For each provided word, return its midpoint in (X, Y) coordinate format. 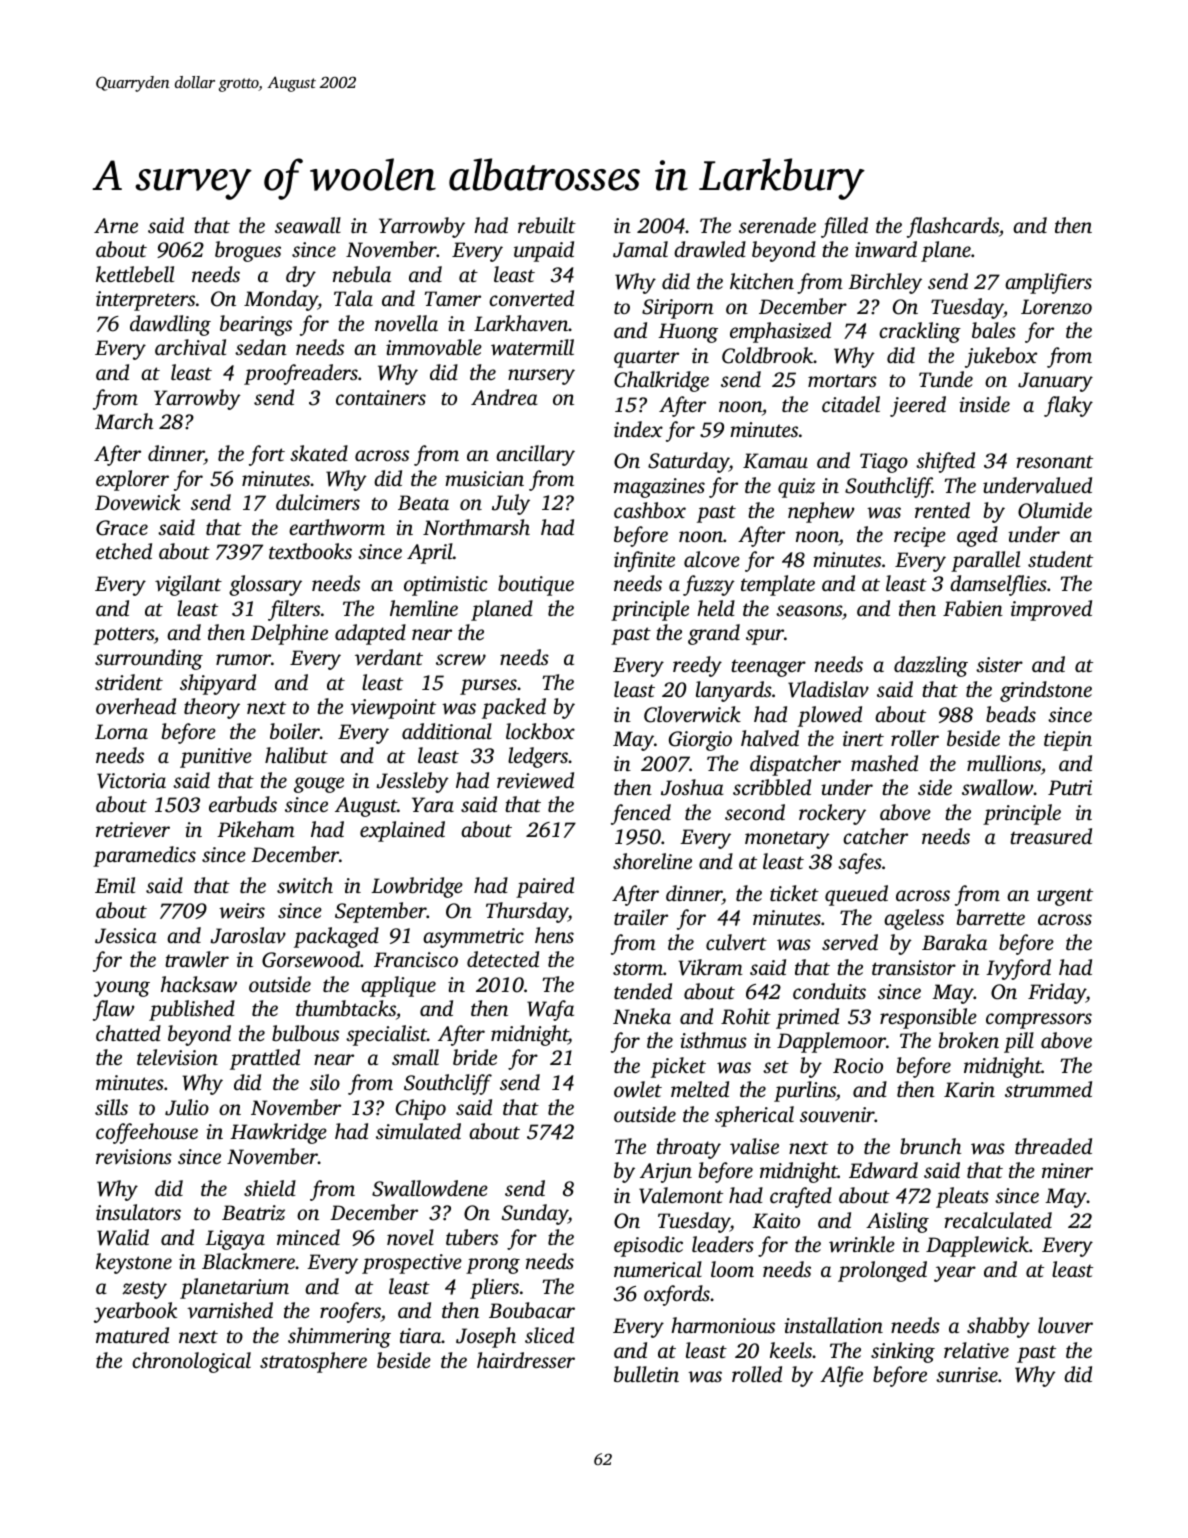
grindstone (1046, 691)
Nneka (642, 1016)
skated (319, 453)
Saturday (688, 462)
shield (270, 1188)
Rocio (858, 1066)
